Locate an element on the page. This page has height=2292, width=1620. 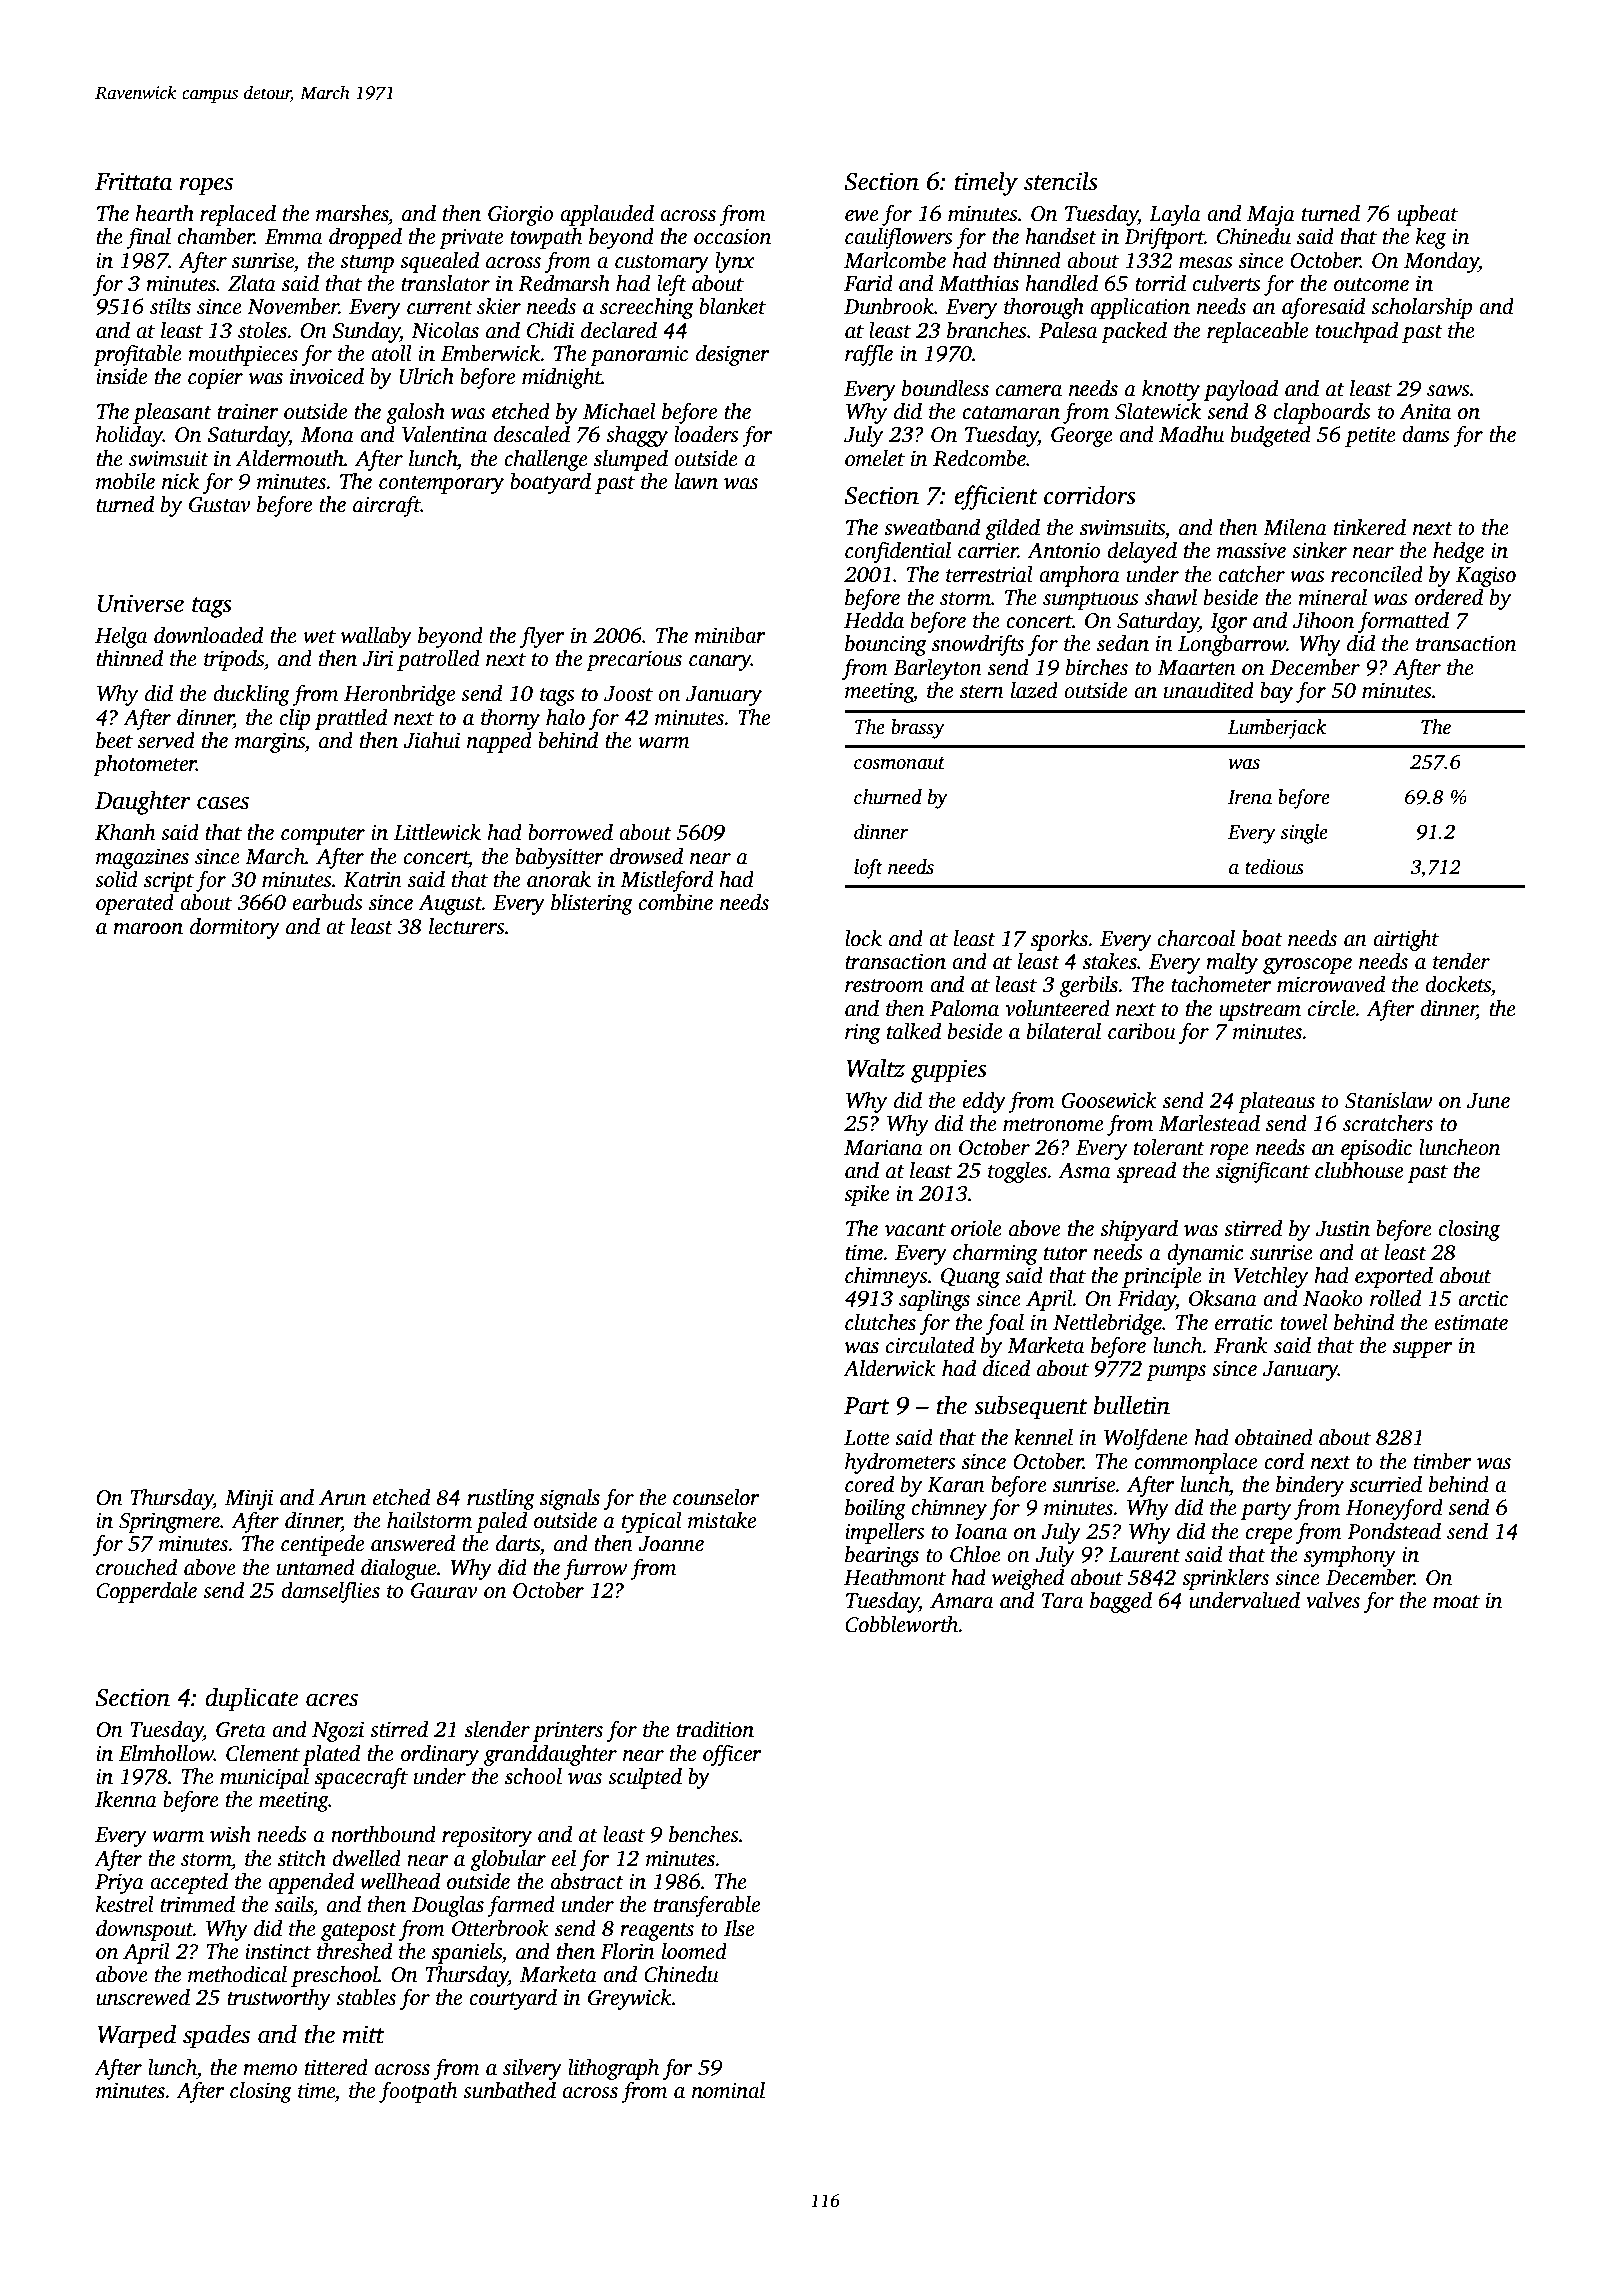
Waltz is located at coordinates (875, 1068).
